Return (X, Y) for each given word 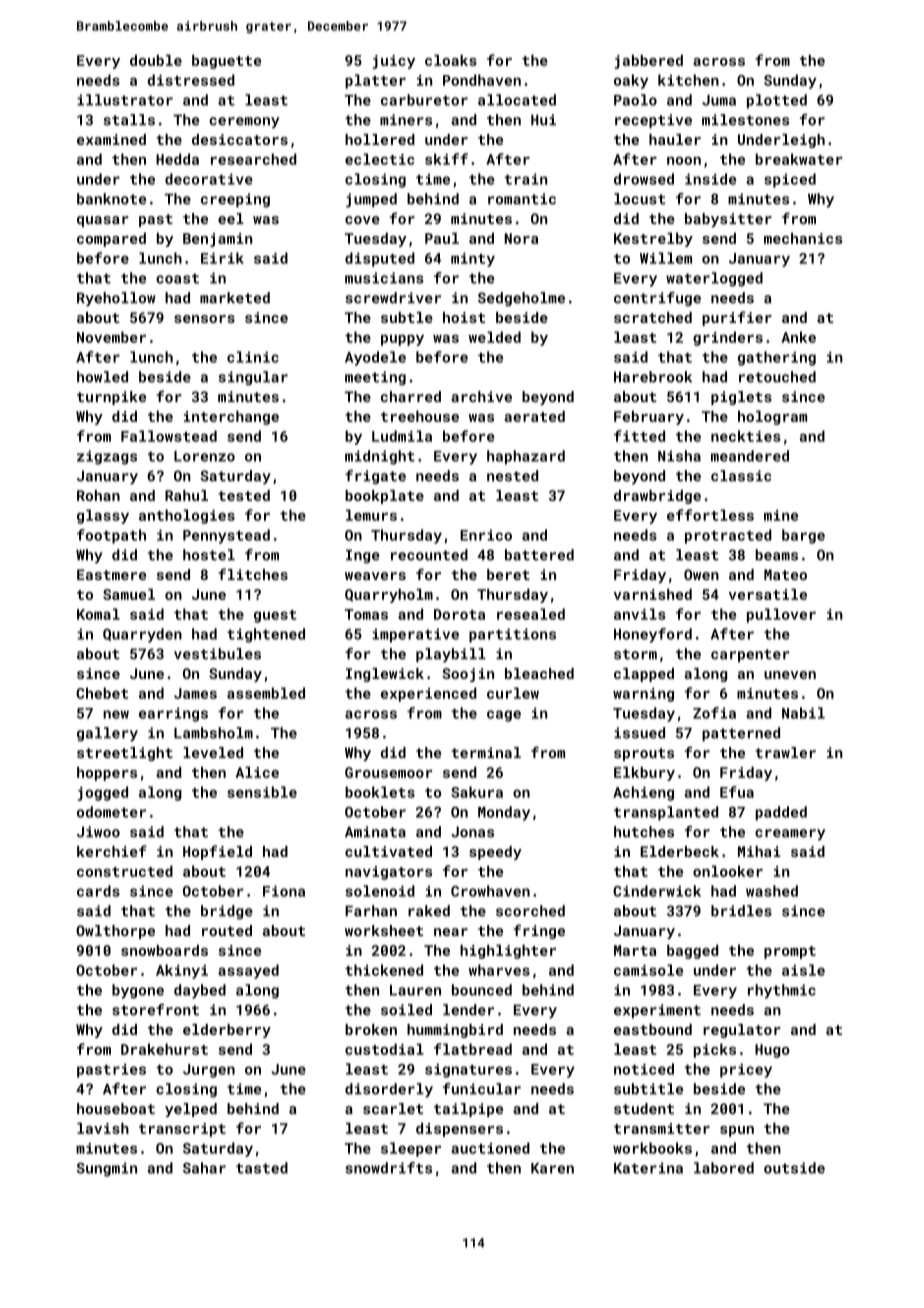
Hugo (772, 1051)
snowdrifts (388, 1168)
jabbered (649, 61)
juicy (394, 62)
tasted (262, 1168)
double (156, 60)
